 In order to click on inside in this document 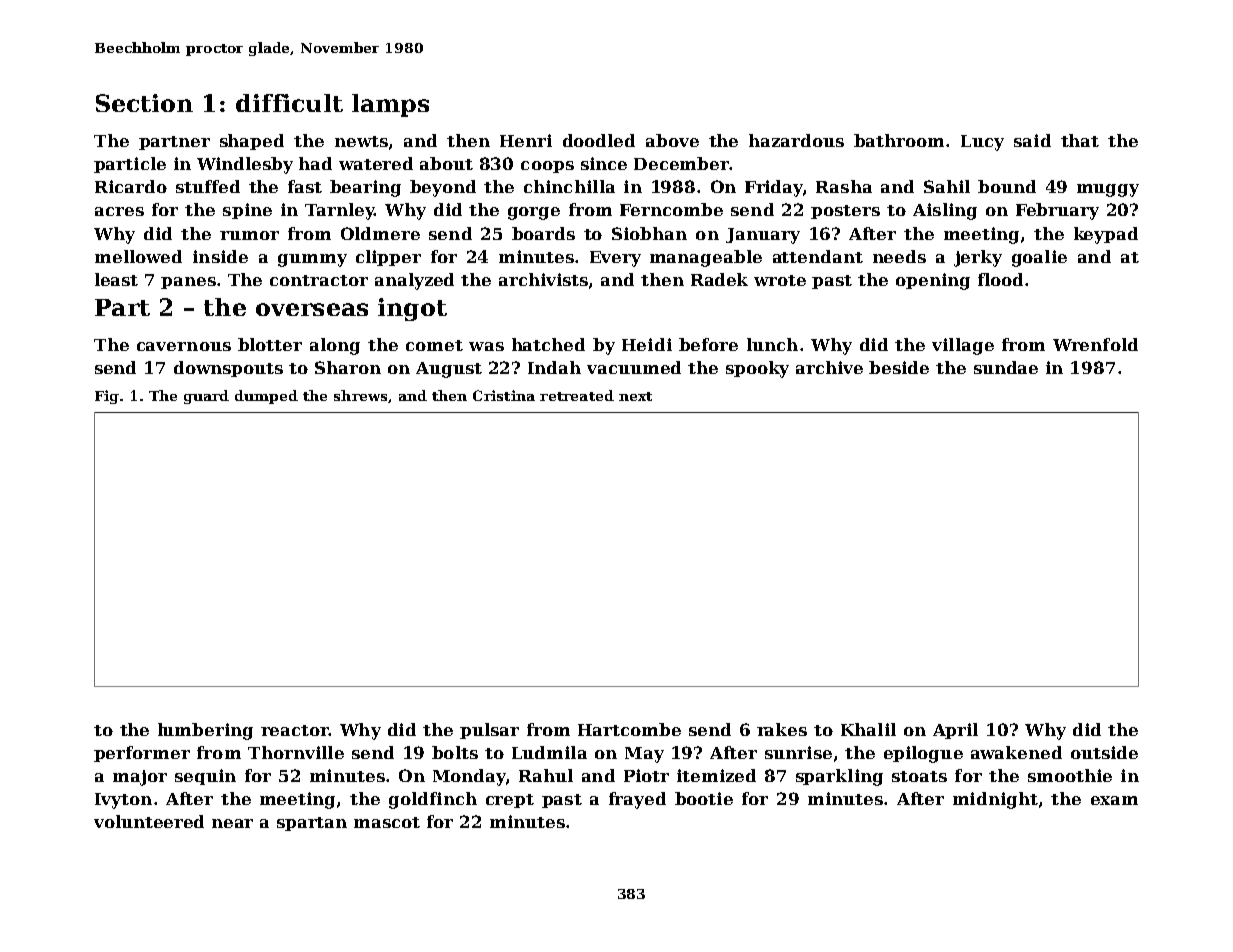, I will do `click(220, 256)`.
